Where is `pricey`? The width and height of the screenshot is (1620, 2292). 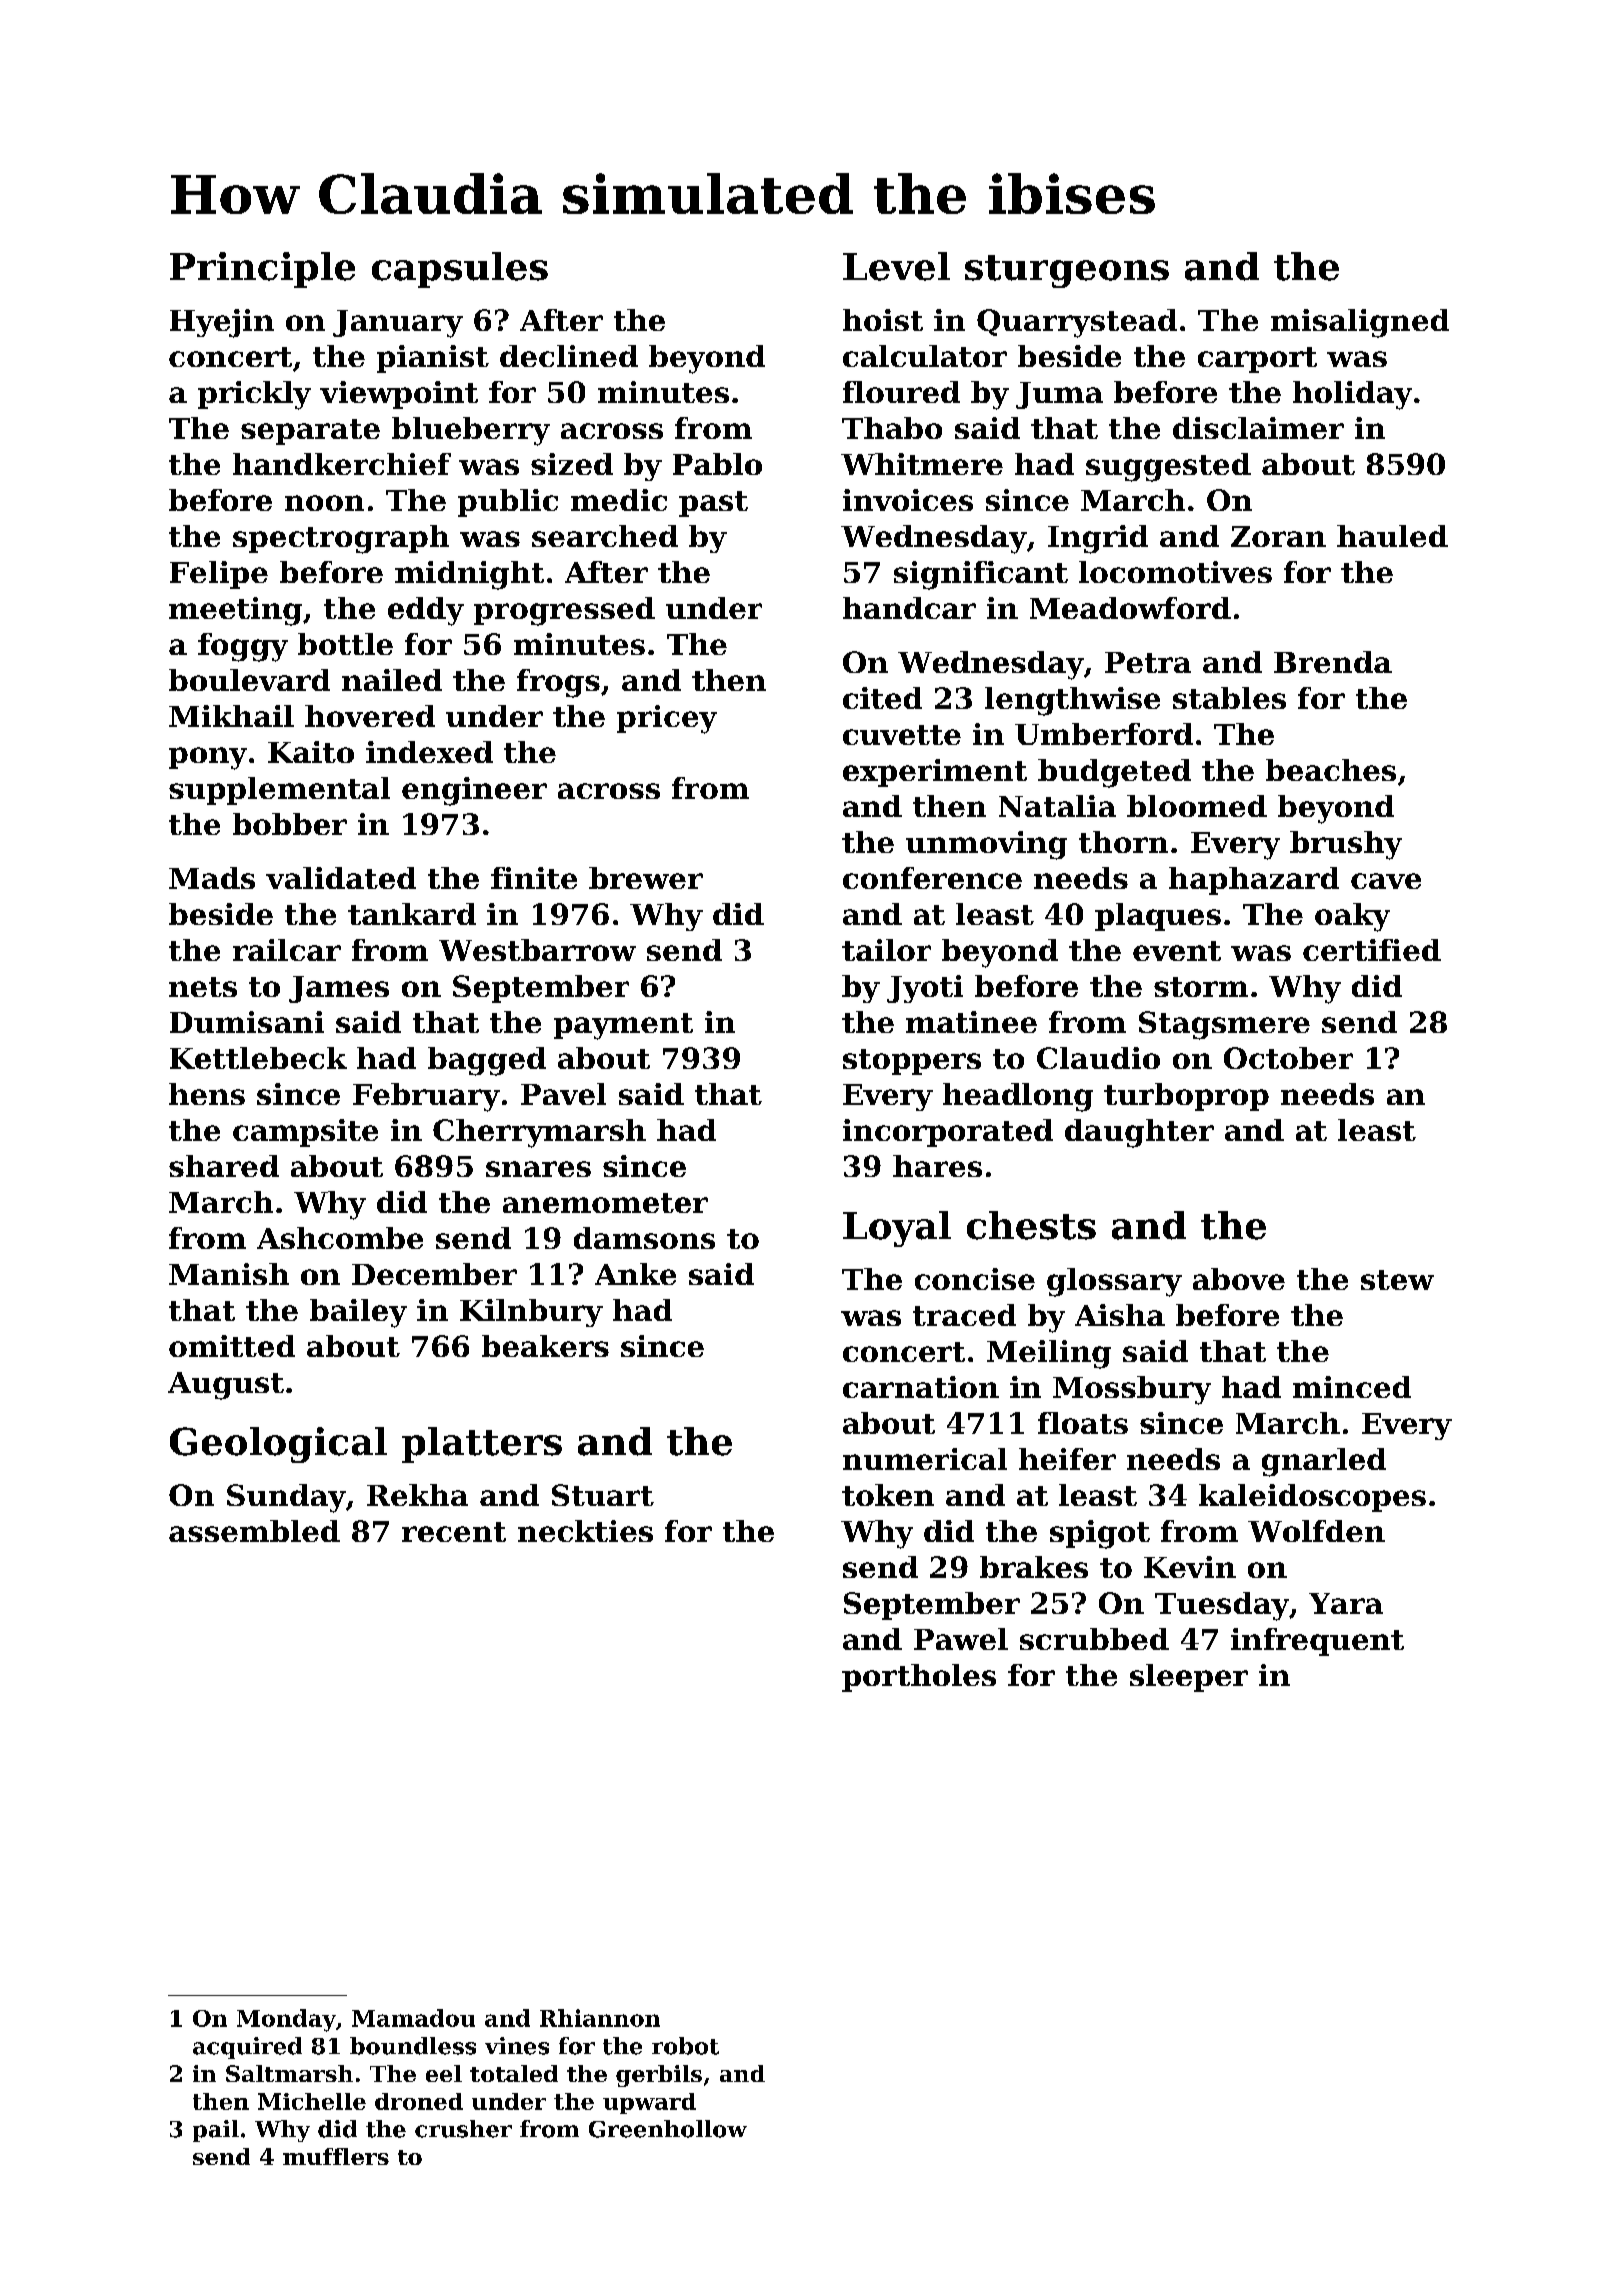
pricey is located at coordinates (667, 719).
